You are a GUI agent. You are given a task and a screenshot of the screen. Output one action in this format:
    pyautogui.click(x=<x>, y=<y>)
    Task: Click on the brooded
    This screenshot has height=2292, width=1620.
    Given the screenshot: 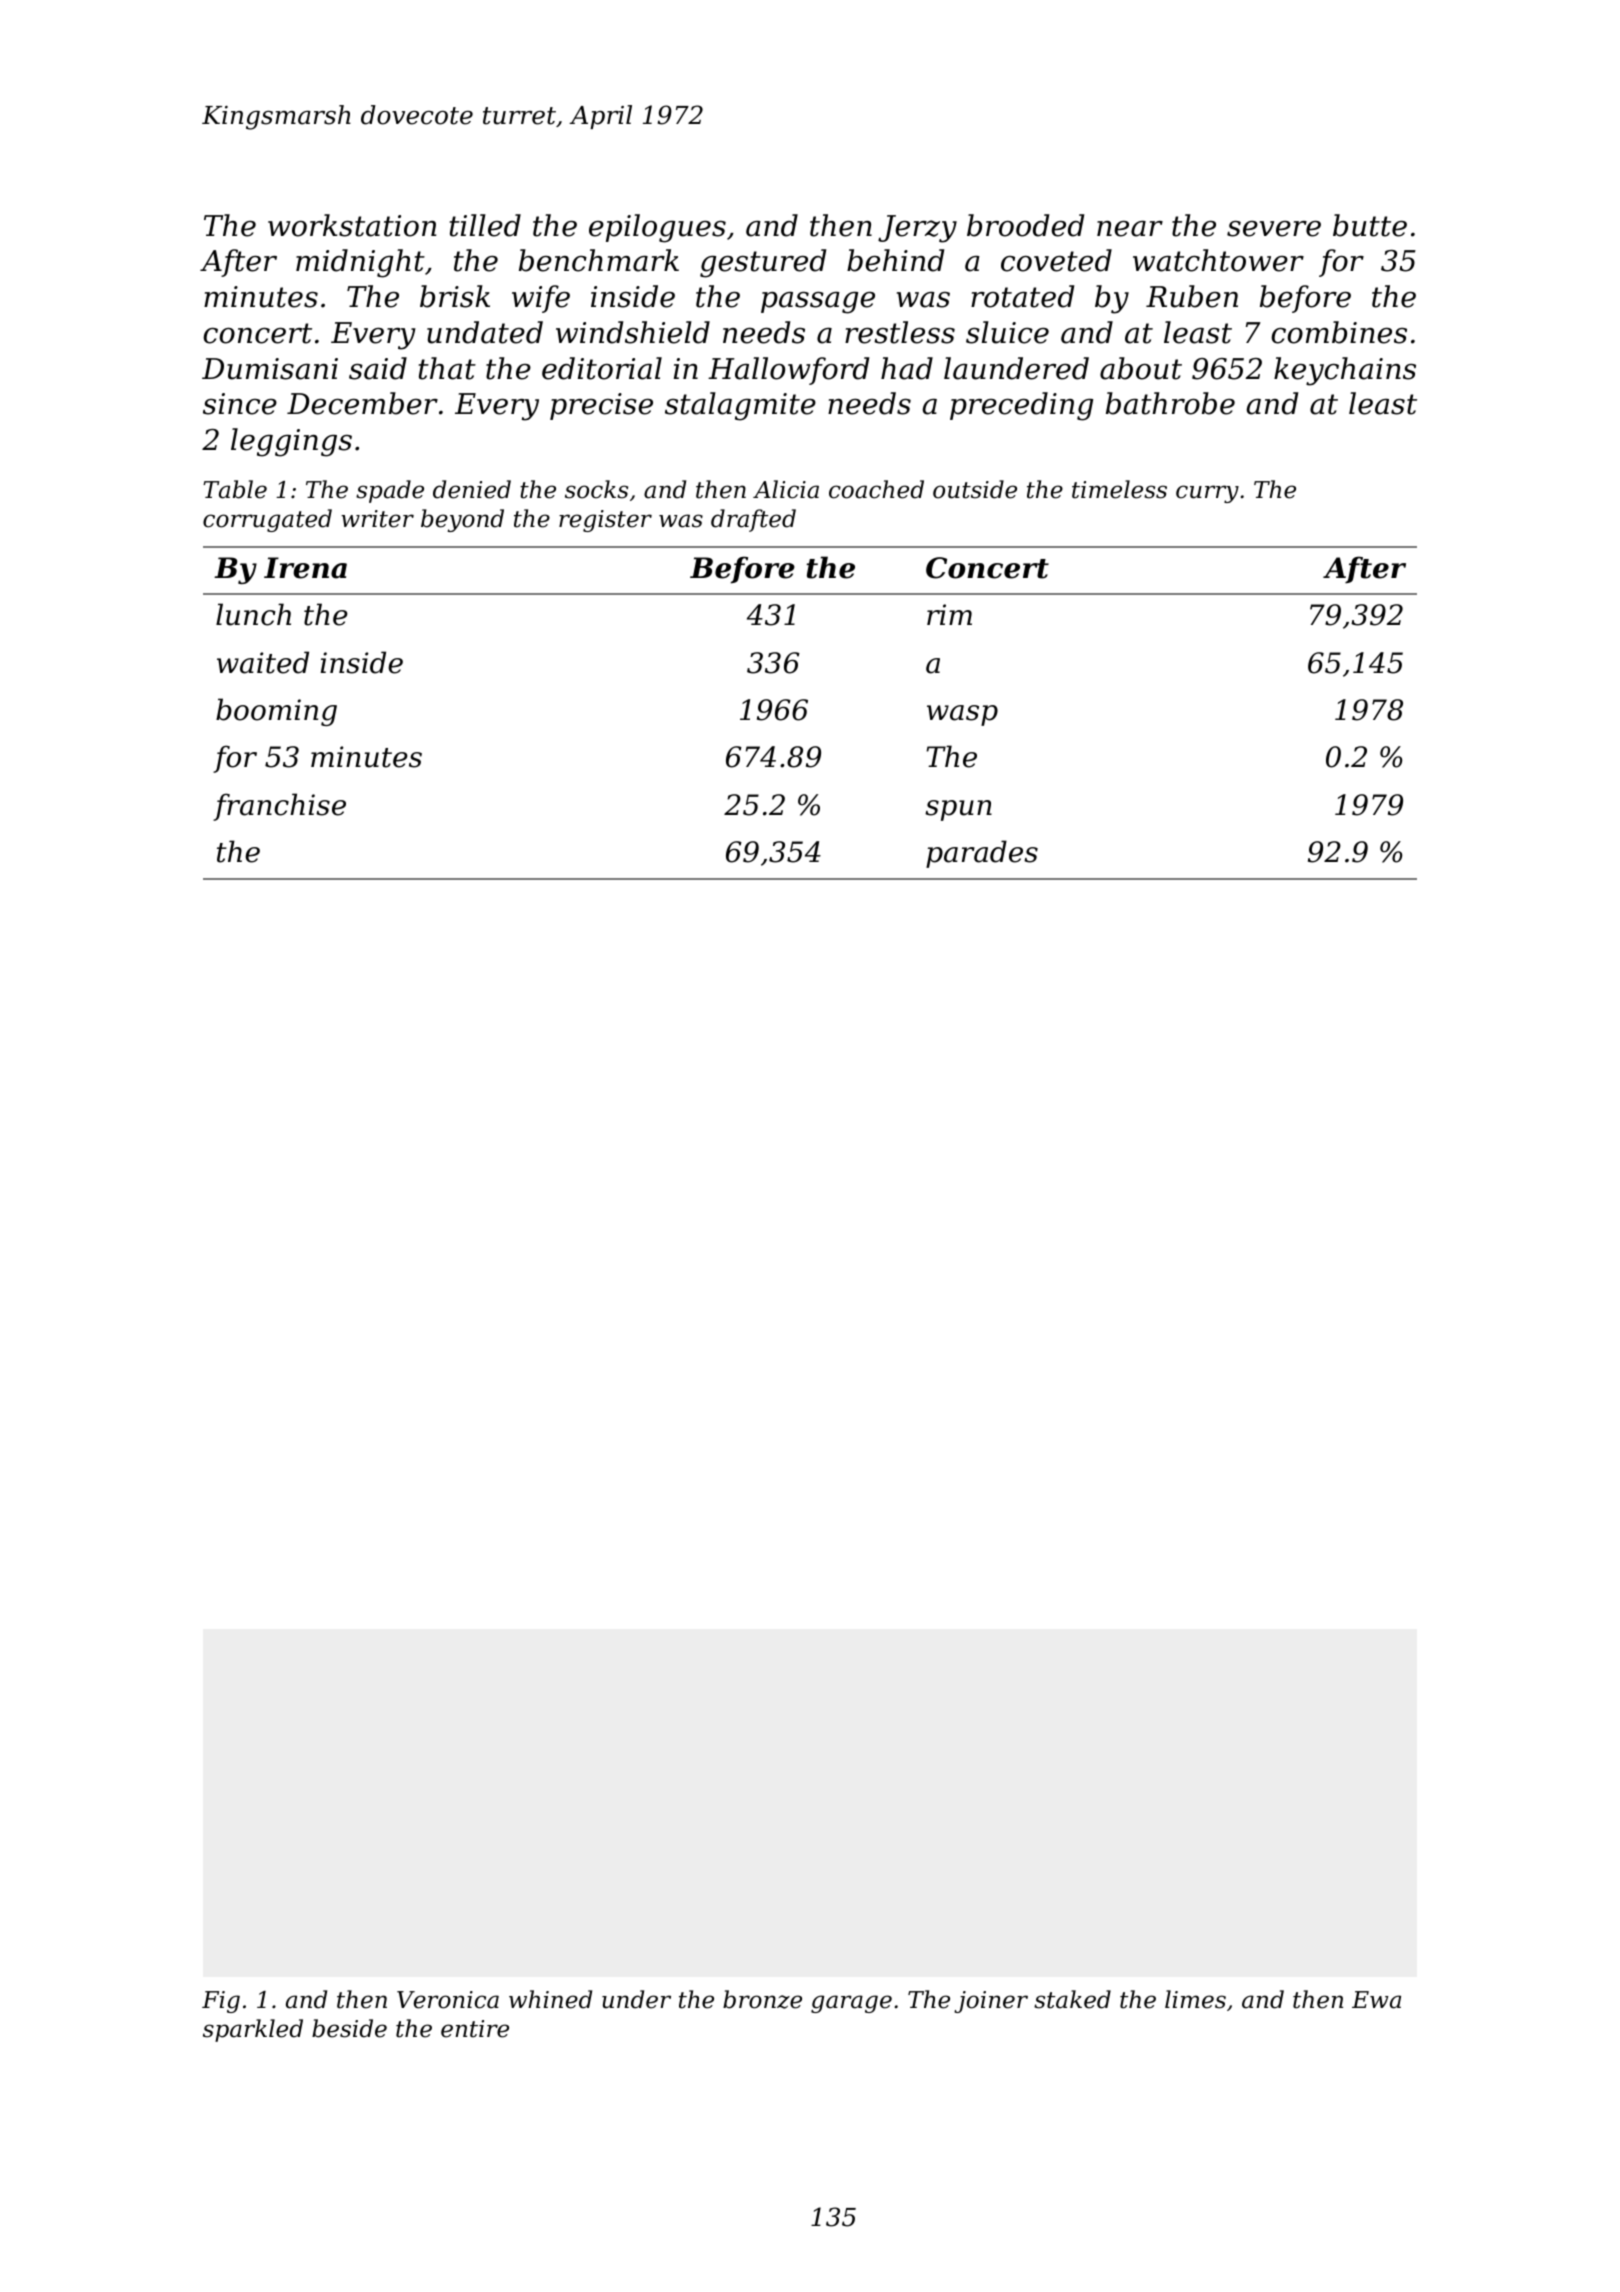 What is the action you would take?
    pyautogui.click(x=1025, y=225)
